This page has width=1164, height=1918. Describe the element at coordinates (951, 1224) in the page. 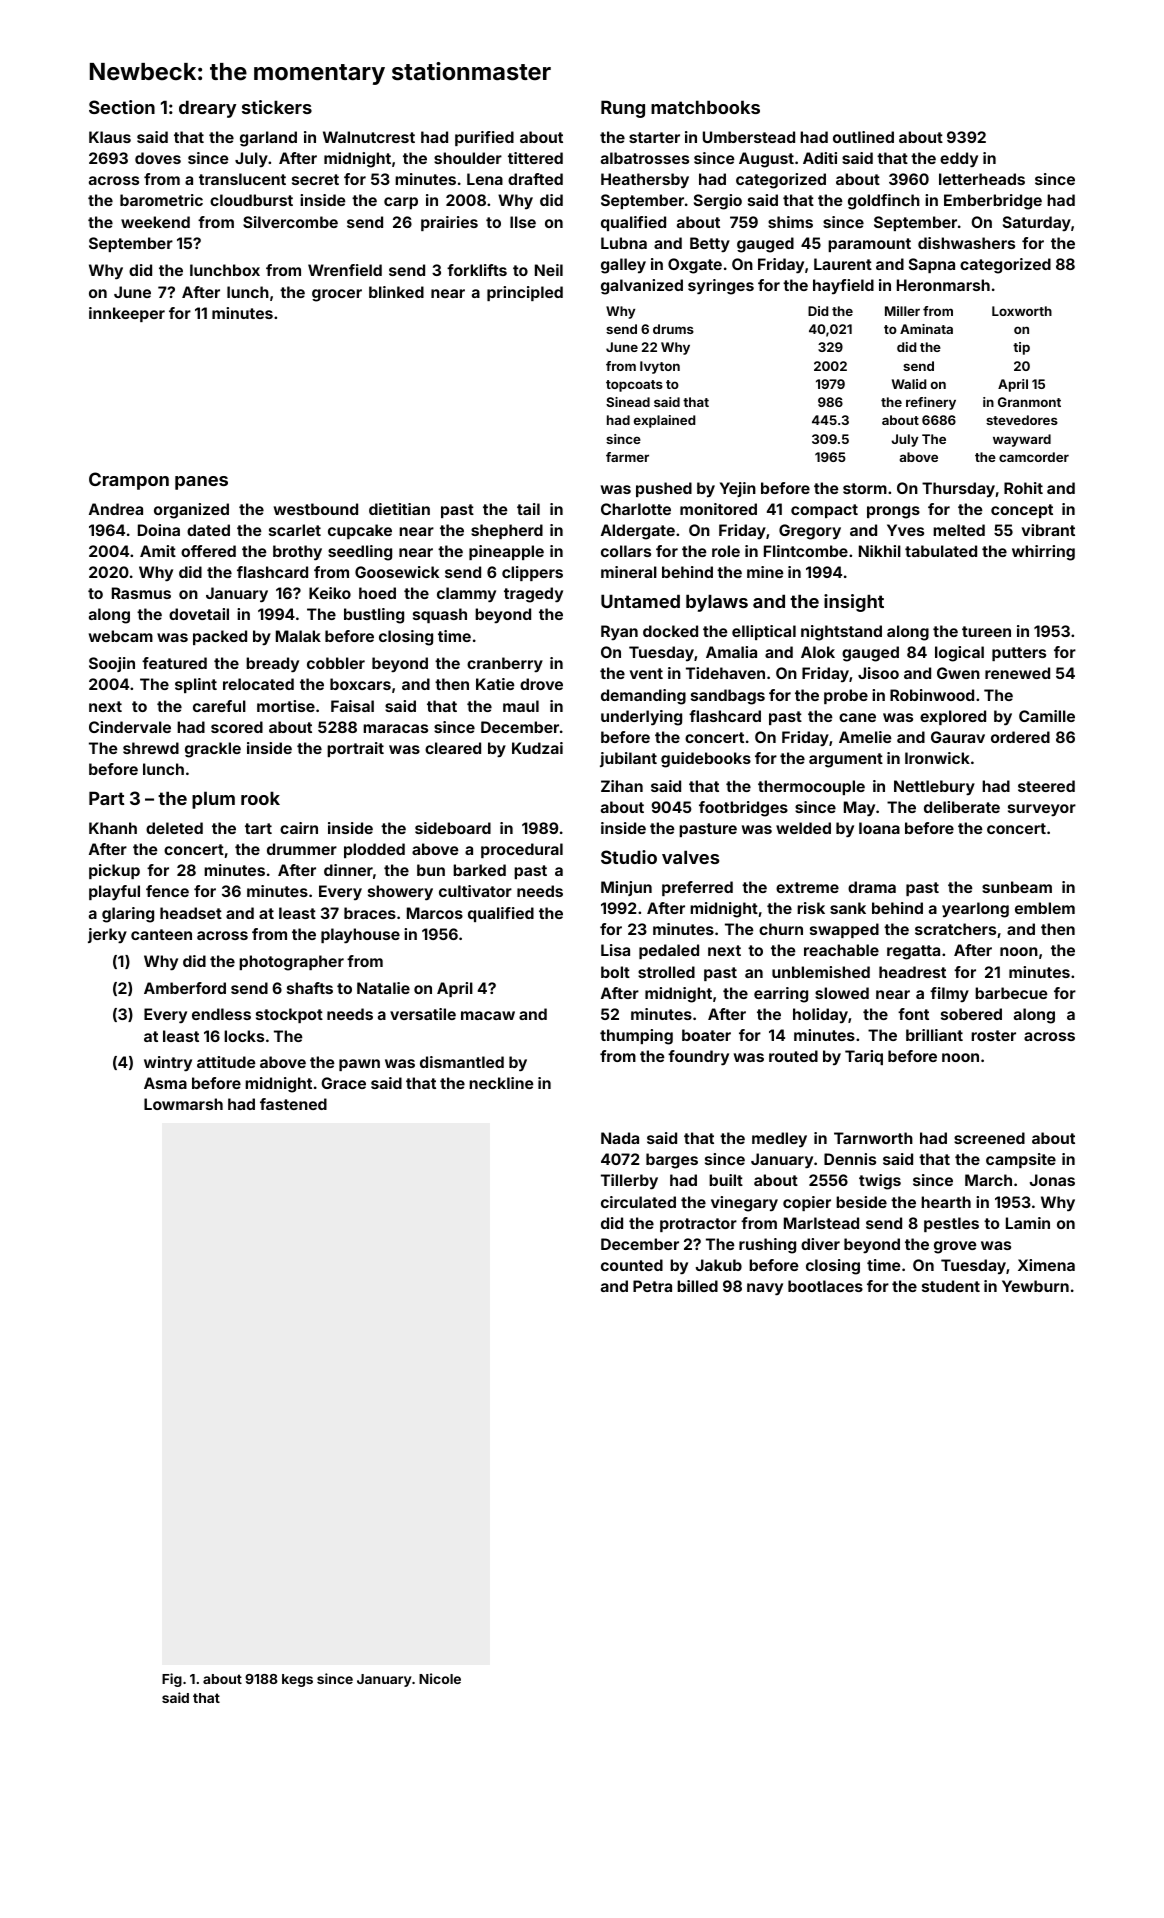

I see `pestles` at that location.
